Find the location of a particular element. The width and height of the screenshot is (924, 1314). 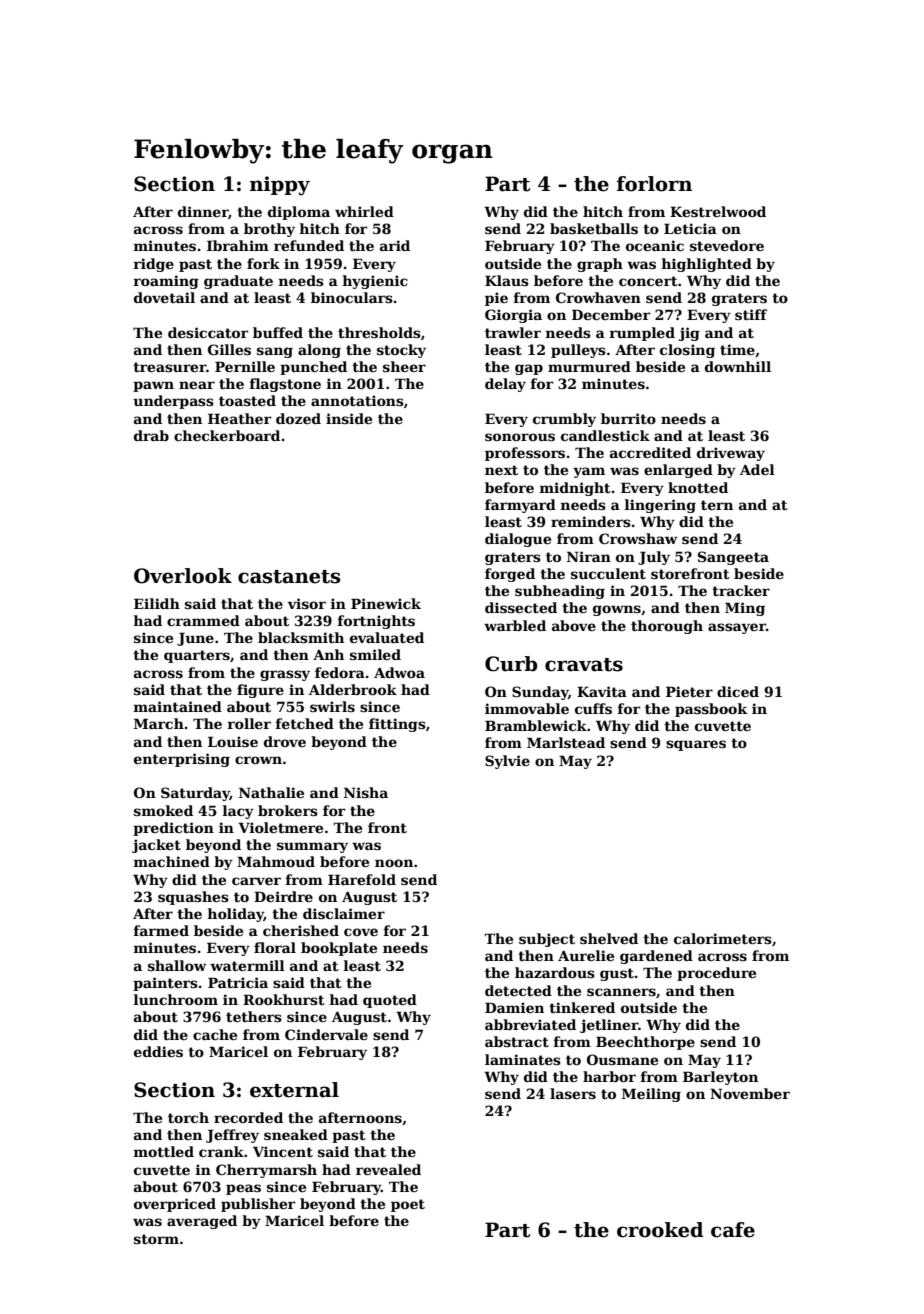

holiday is located at coordinates (235, 915).
